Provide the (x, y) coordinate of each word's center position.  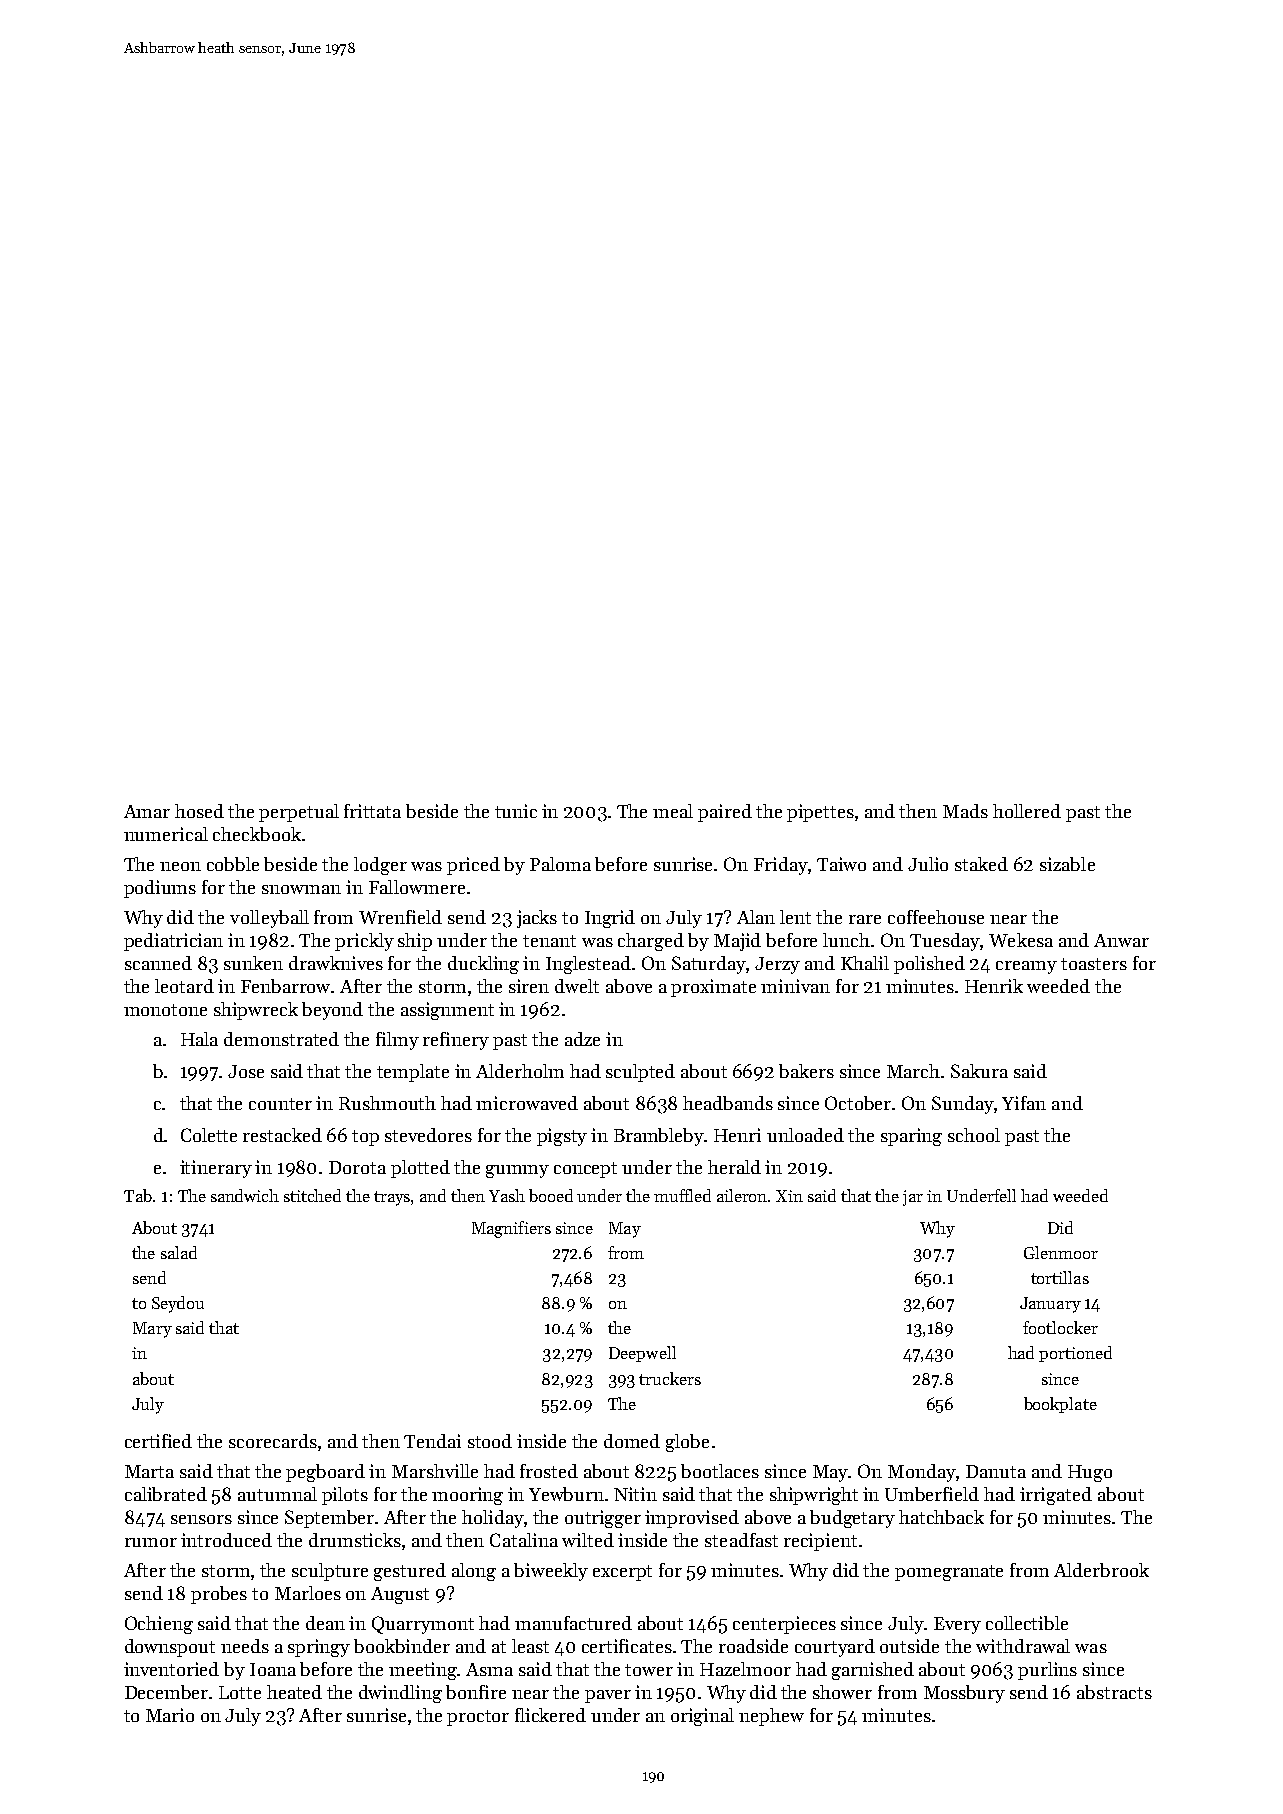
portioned (1075, 1354)
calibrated (166, 1494)
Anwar (1121, 940)
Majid (737, 942)
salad (179, 1252)
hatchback (941, 1517)
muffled (682, 1195)
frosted (549, 1471)
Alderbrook (1101, 1570)
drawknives (336, 963)
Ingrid (610, 919)
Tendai (432, 1441)
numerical (166, 834)
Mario (170, 1715)
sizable (1067, 864)
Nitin (635, 1494)
